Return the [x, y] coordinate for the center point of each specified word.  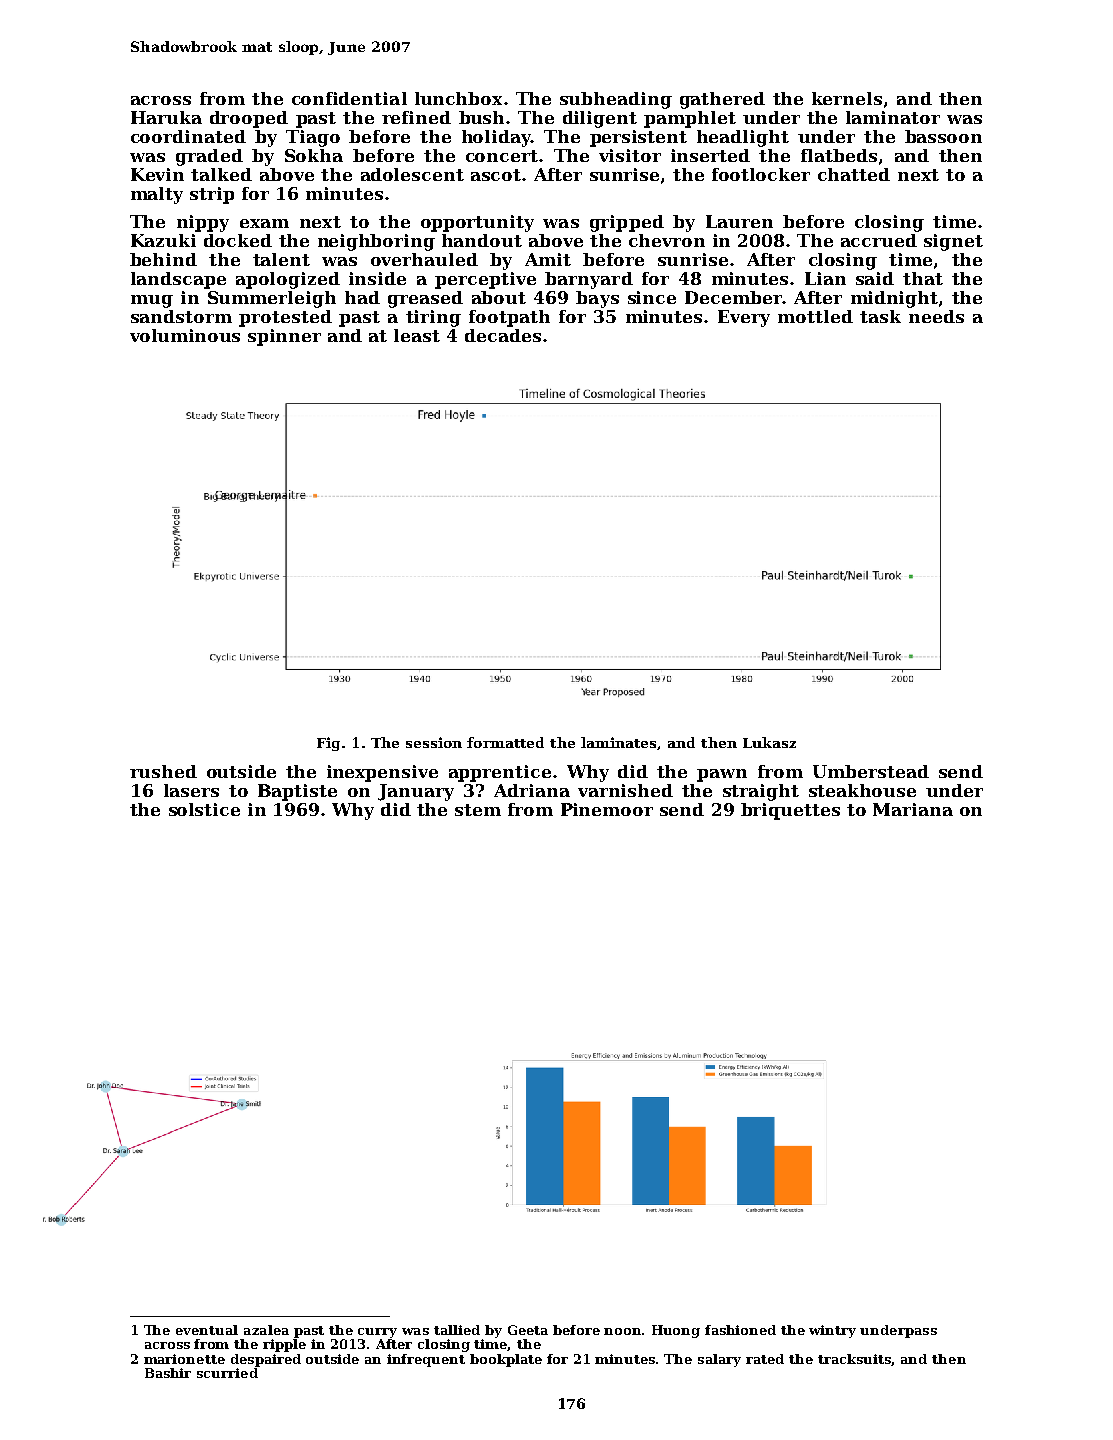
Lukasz [769, 742]
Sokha [314, 155]
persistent [638, 138]
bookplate [506, 1360]
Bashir [168, 1373]
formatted [505, 742]
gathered [722, 100]
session [434, 742]
